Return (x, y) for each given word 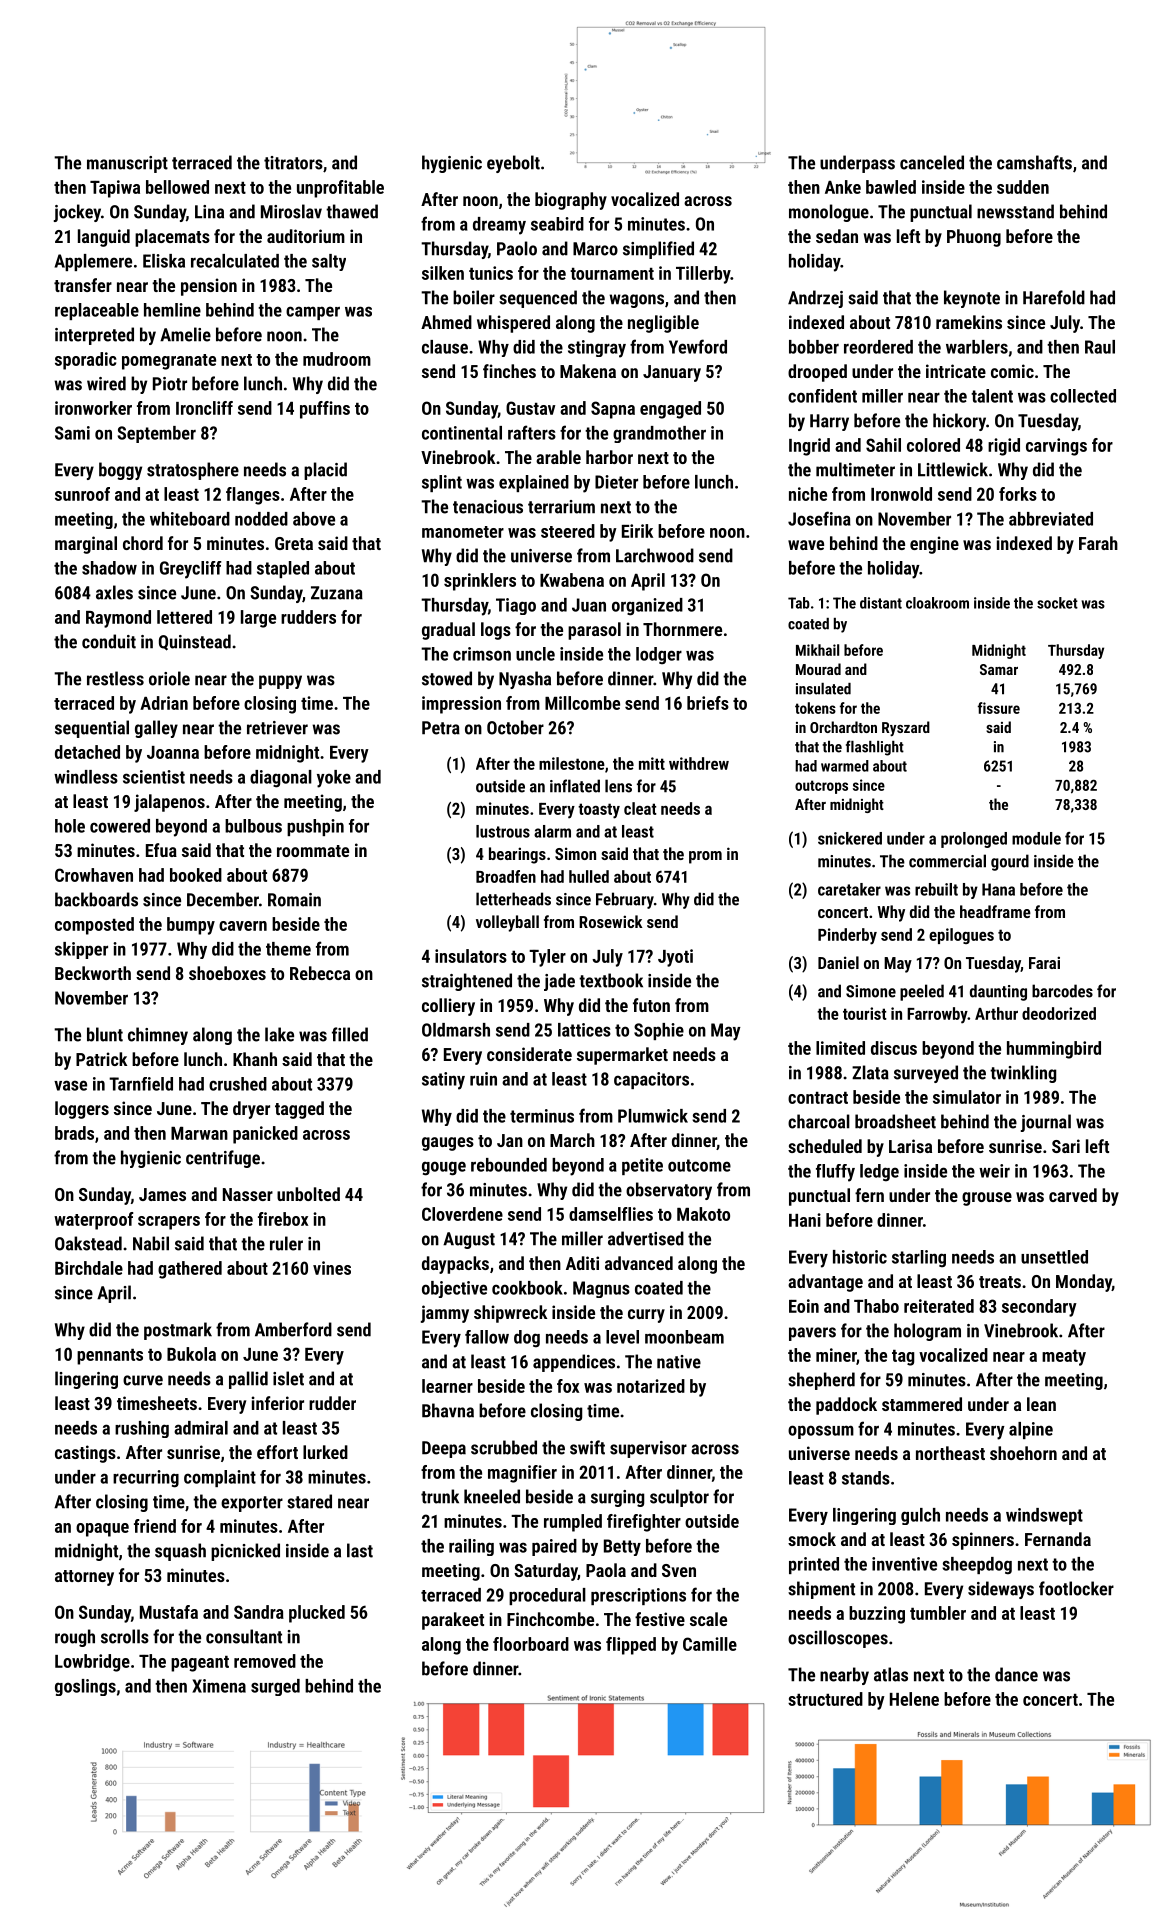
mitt (652, 763)
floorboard (531, 1644)
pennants (110, 1357)
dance (1016, 1674)
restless (115, 678)
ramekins (969, 322)
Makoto (703, 1214)
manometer (463, 532)
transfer (83, 285)
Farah (1098, 543)
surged (275, 1687)
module (1036, 838)
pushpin (315, 827)
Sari (1066, 1146)
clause (445, 347)
